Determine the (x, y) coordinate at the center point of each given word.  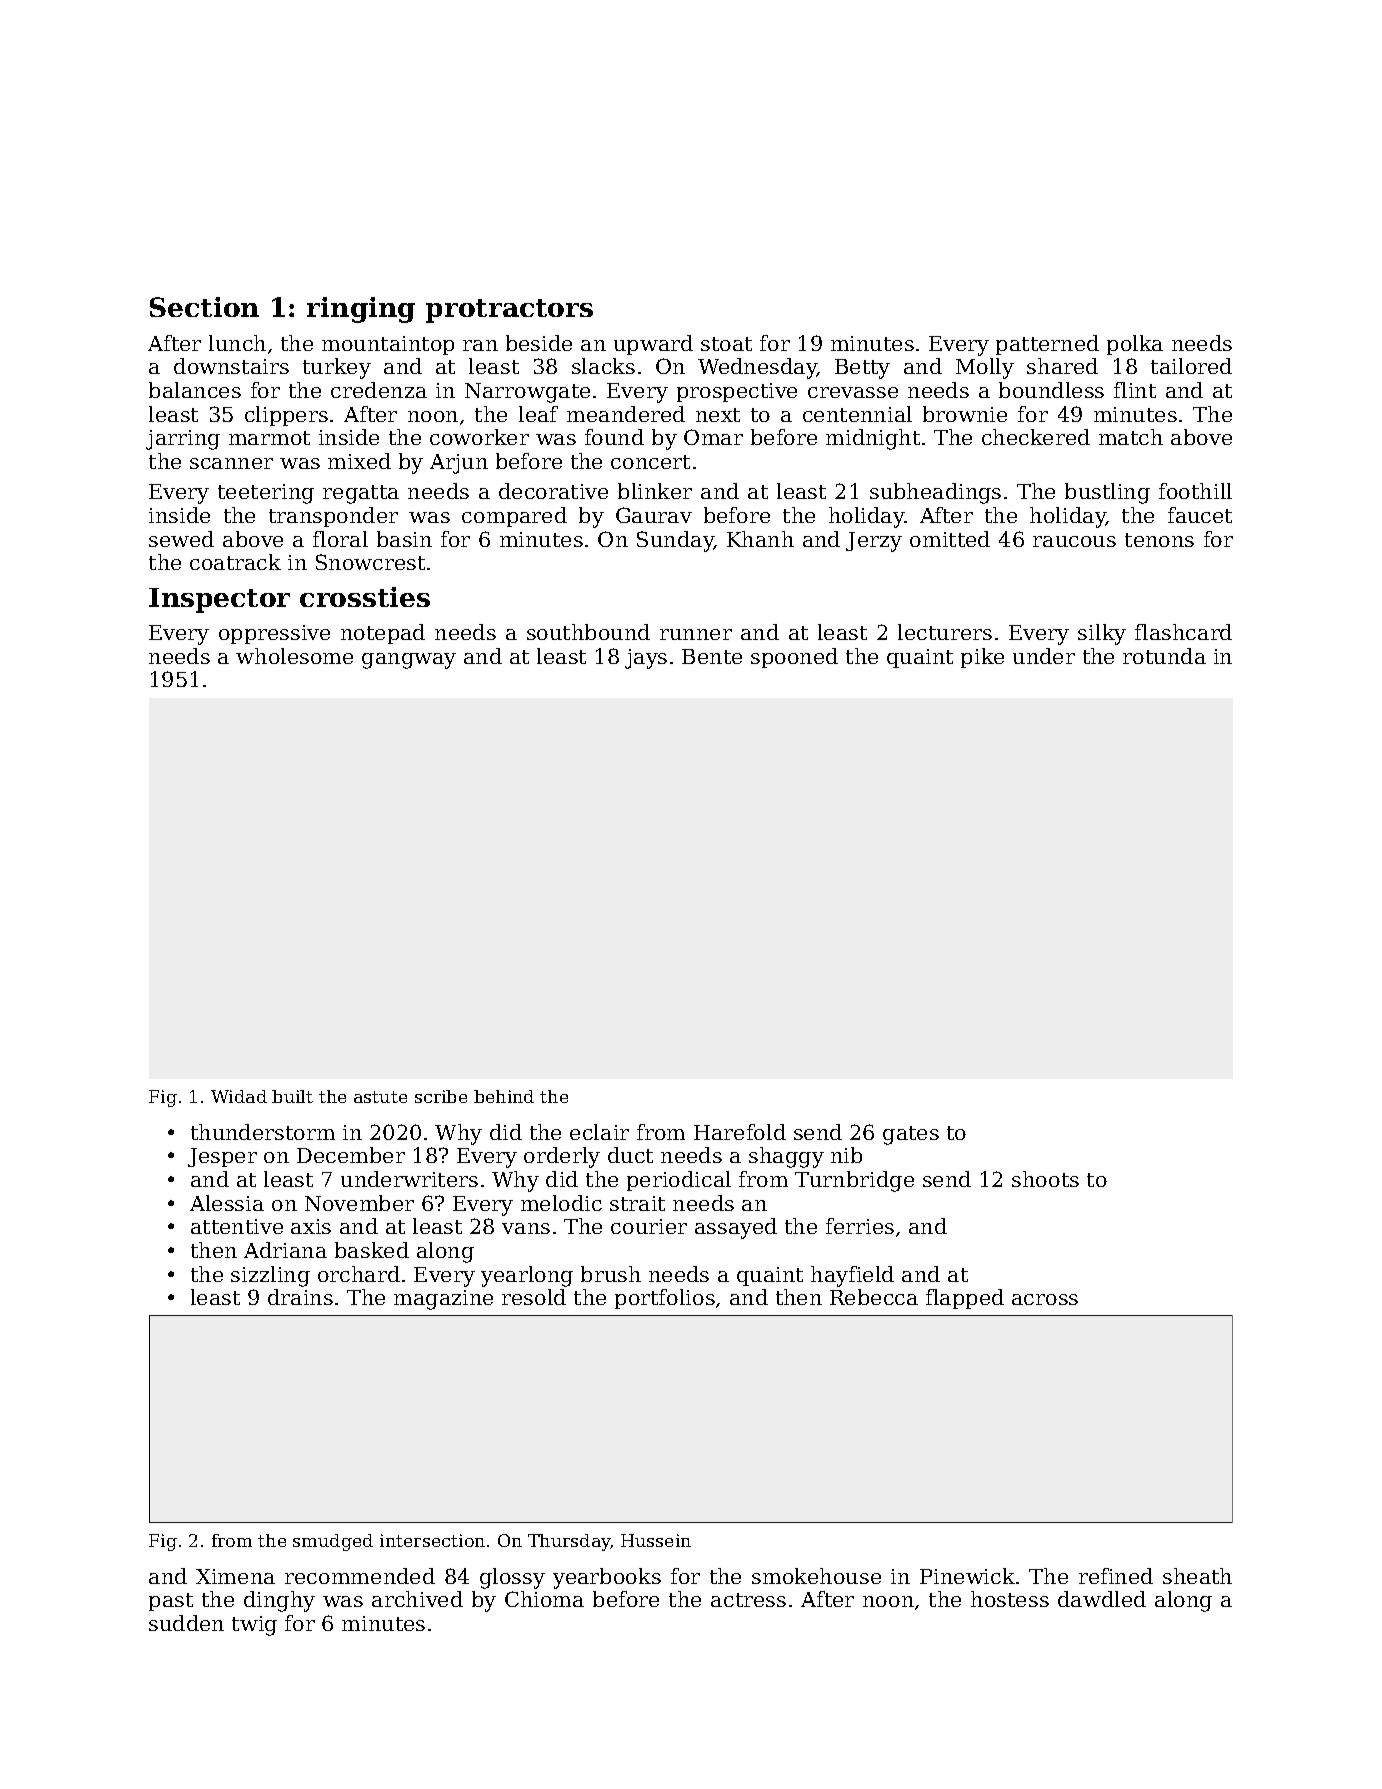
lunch (237, 343)
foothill (1195, 491)
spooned (794, 658)
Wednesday (757, 368)
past (171, 1602)
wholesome (294, 656)
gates (911, 1135)
